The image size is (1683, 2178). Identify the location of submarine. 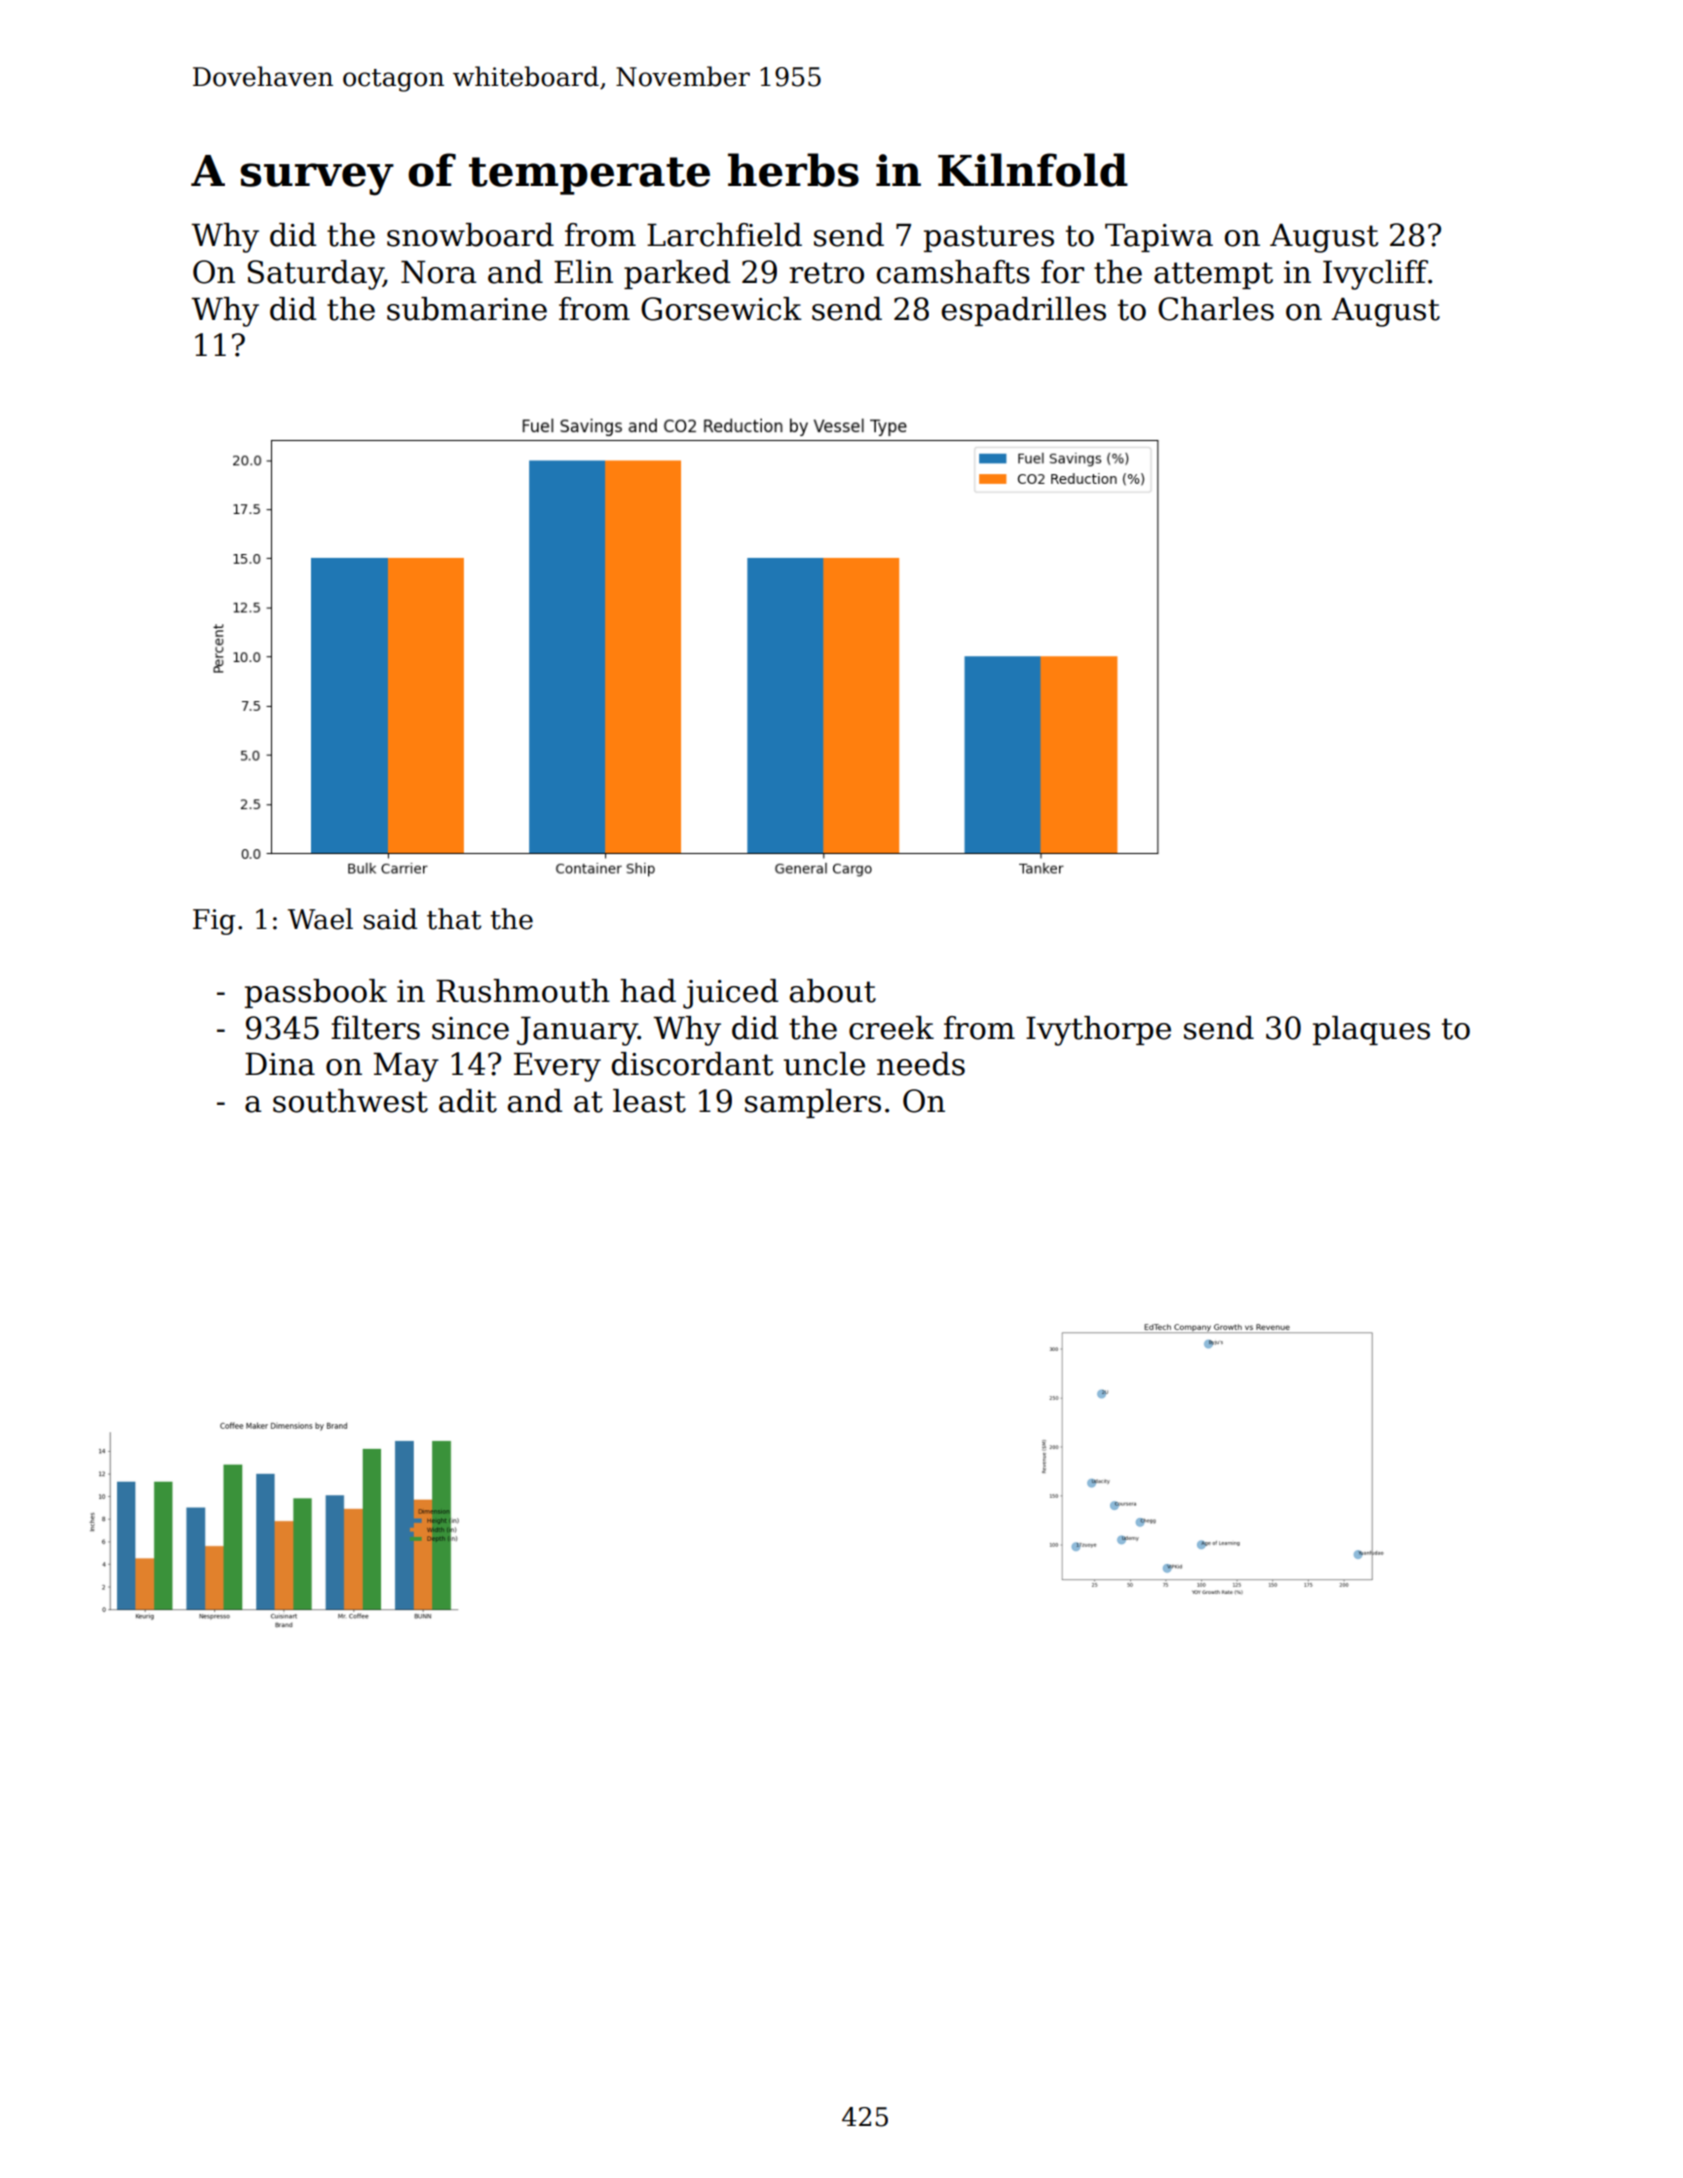
(467, 309).
